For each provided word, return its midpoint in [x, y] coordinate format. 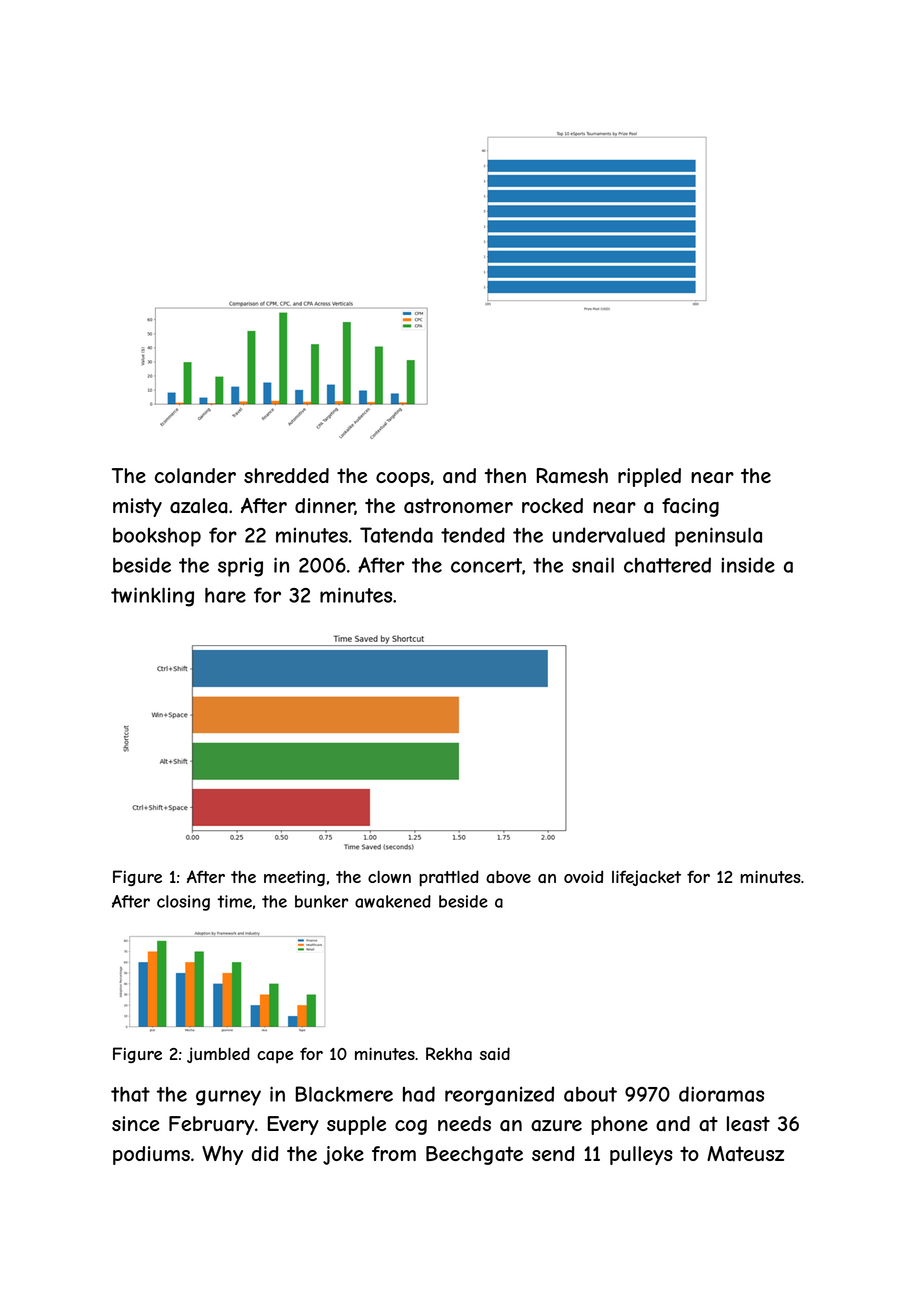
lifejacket [646, 878]
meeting [294, 878]
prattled [449, 878]
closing [183, 903]
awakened [393, 901]
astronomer [458, 506]
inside [748, 565]
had [419, 1094]
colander [195, 476]
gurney [228, 1098]
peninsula [718, 537]
